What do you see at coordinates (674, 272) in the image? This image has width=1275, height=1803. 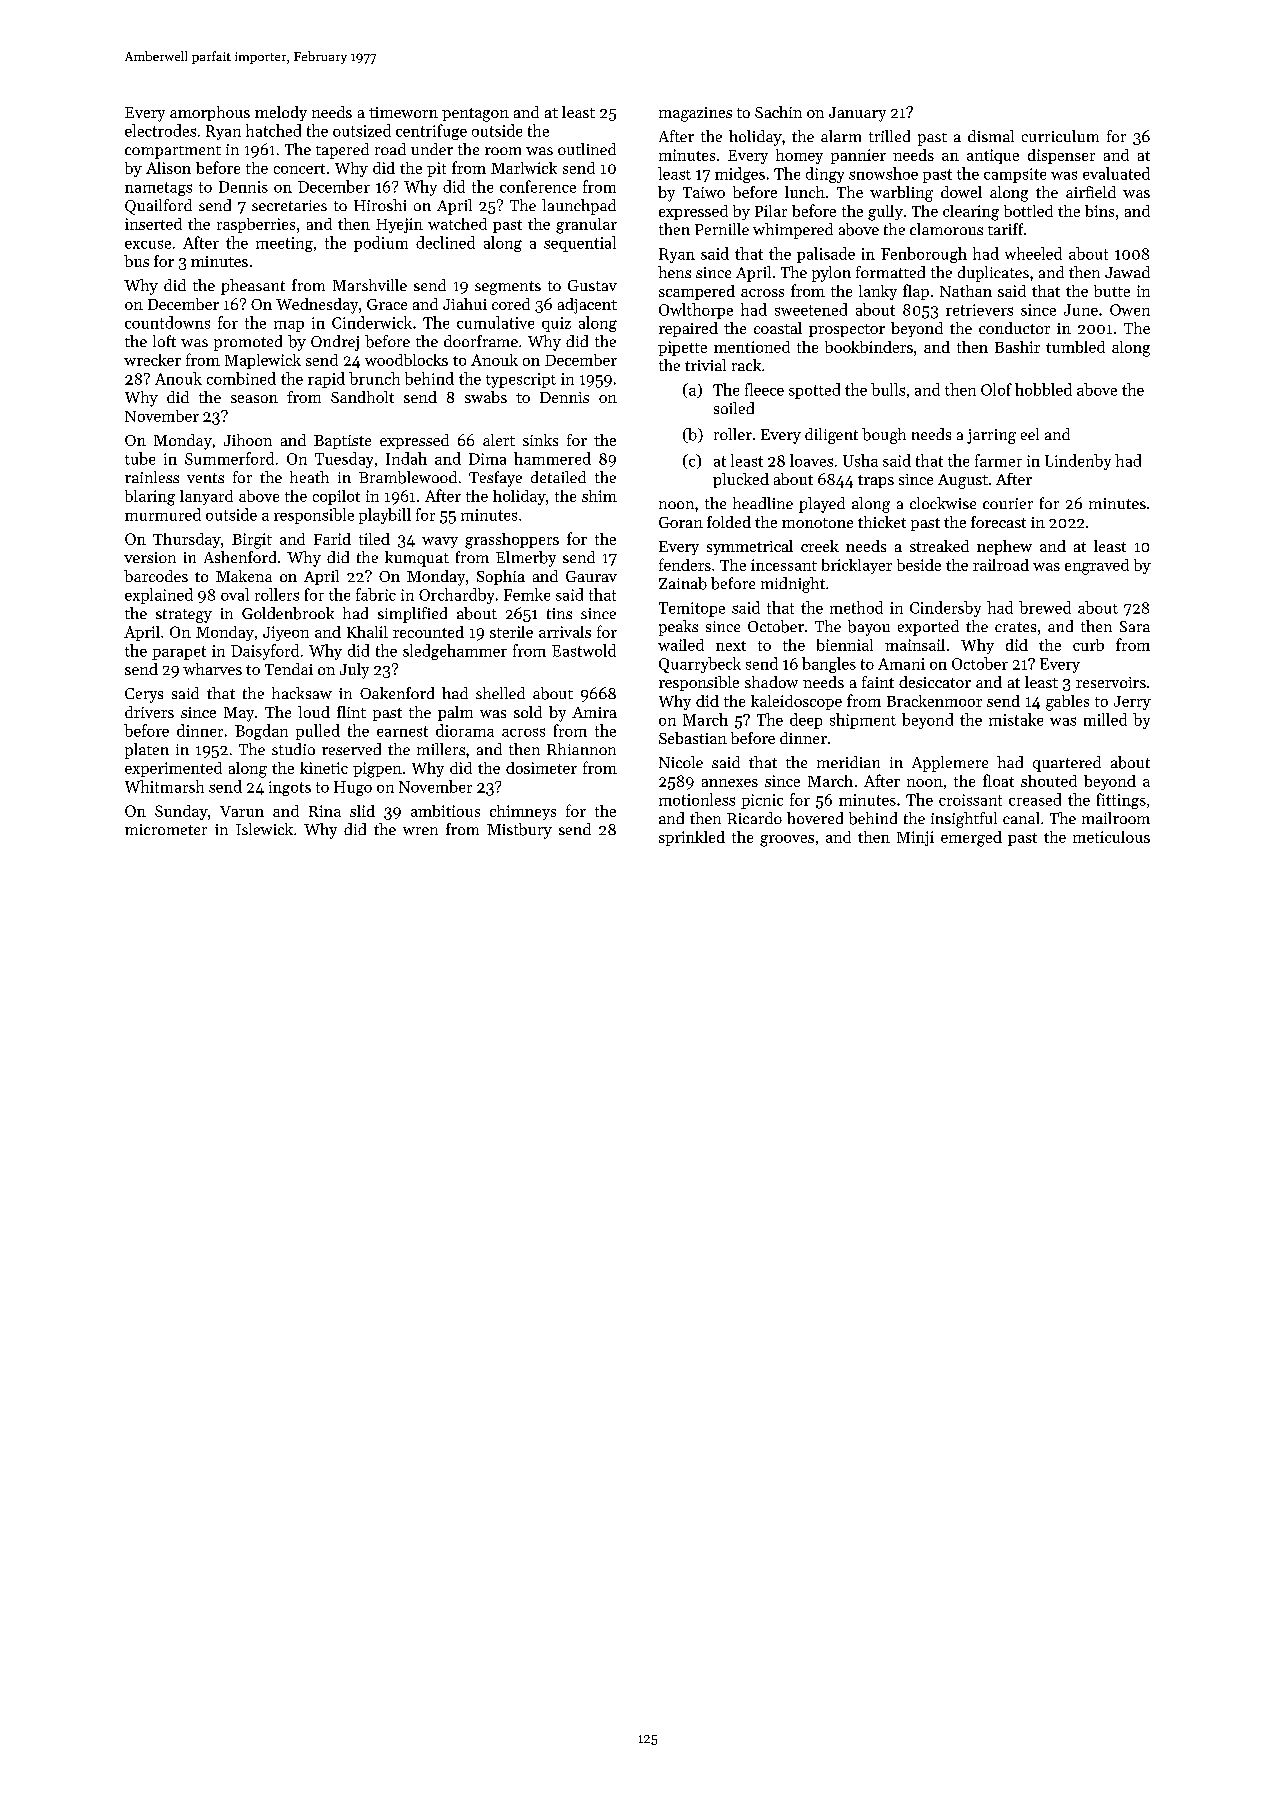 I see `hens` at bounding box center [674, 272].
